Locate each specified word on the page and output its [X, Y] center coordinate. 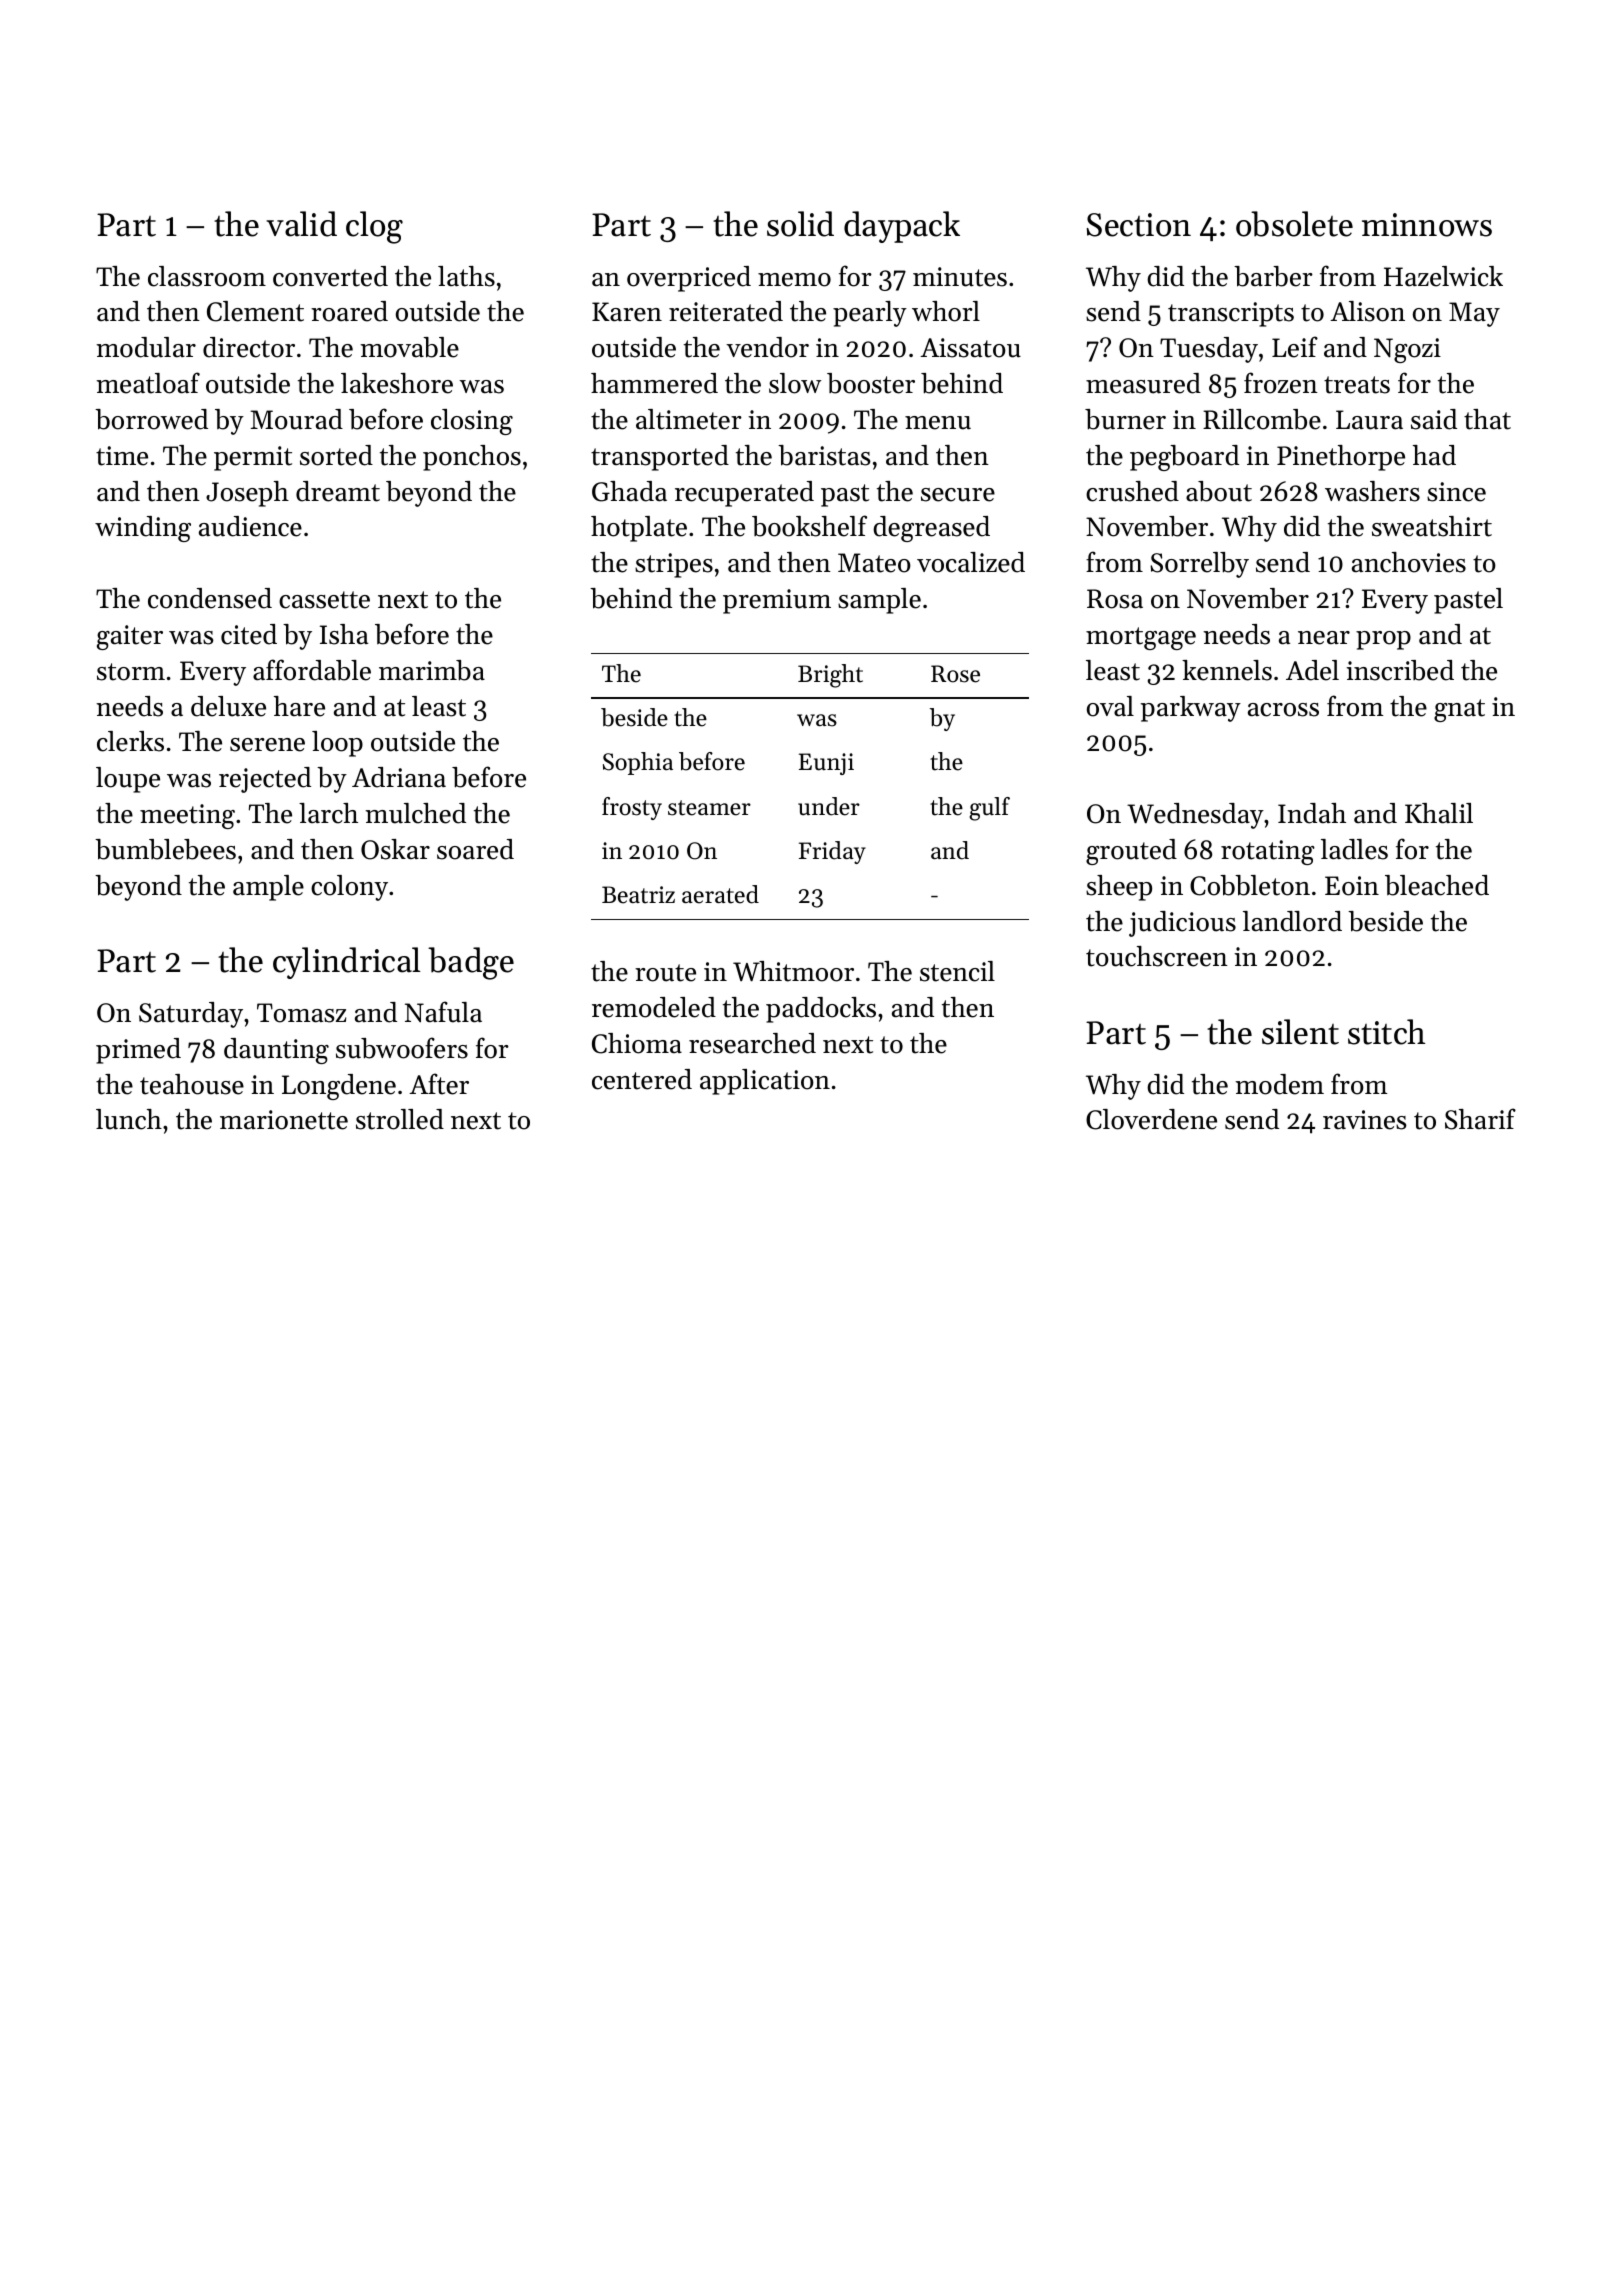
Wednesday [1195, 816]
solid [800, 224]
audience [250, 526]
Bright [830, 676]
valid [301, 224]
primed [138, 1051]
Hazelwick [1443, 276]
